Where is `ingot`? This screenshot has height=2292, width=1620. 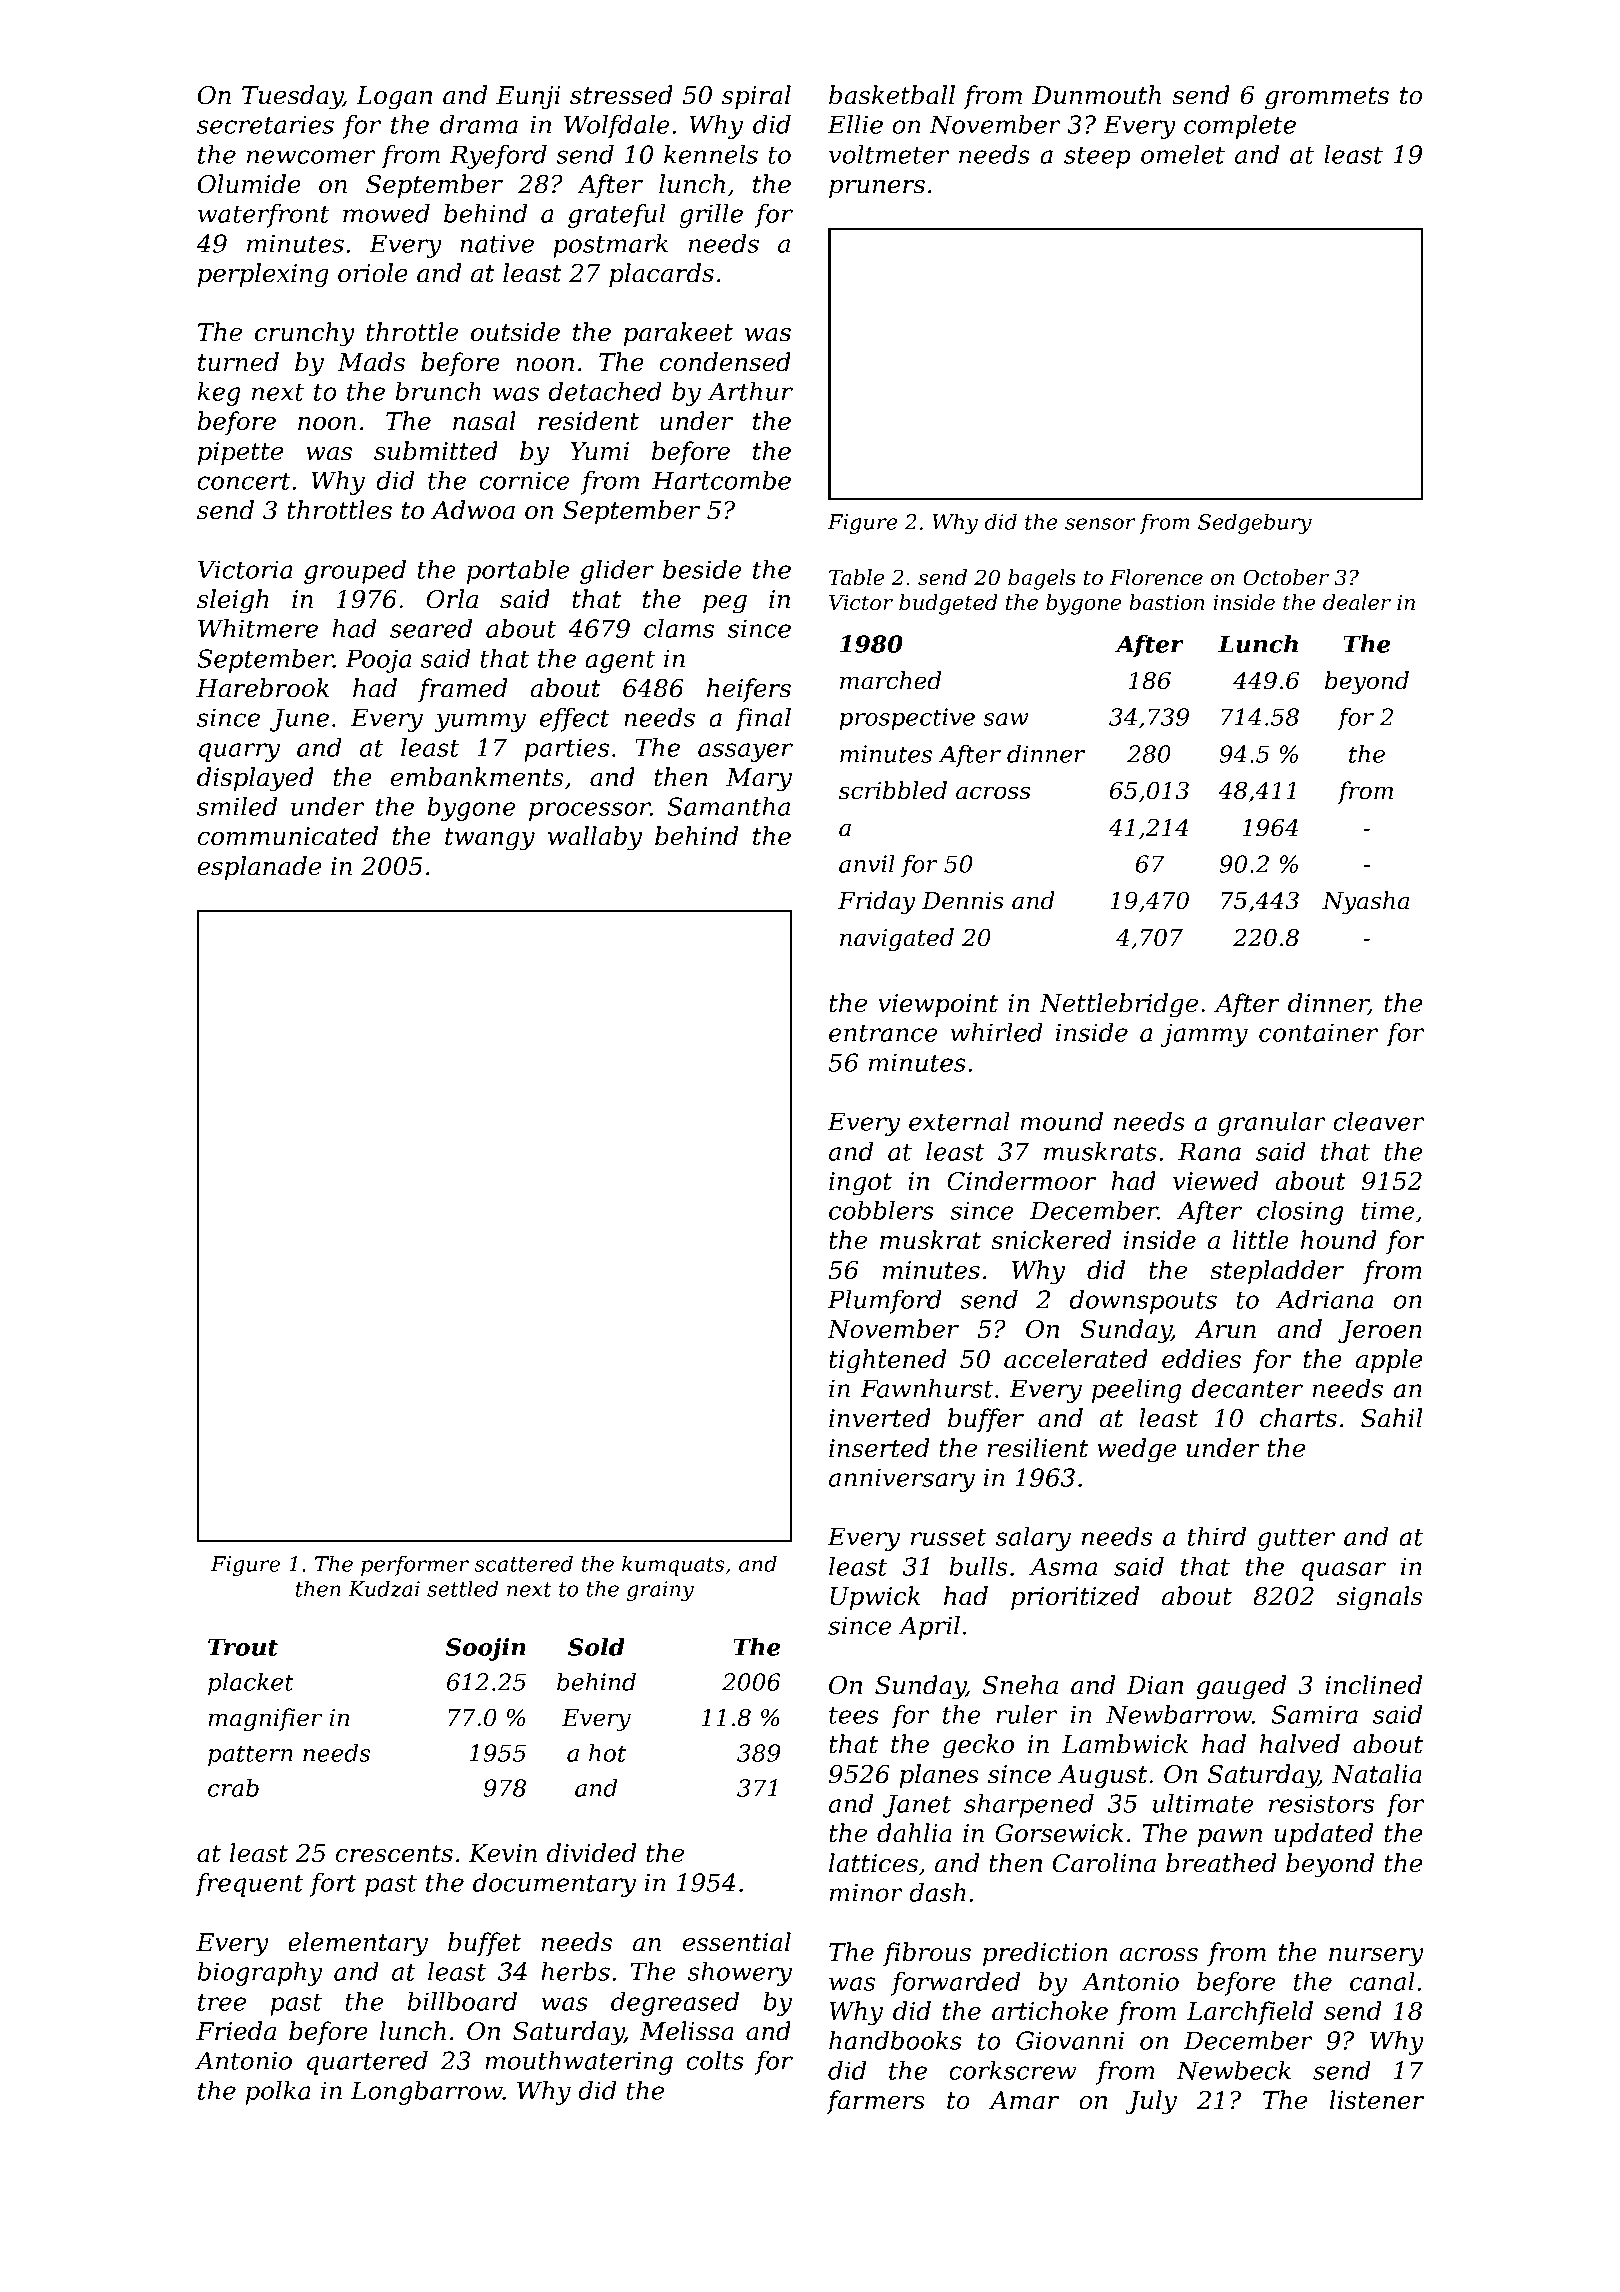 ingot is located at coordinates (860, 1184).
